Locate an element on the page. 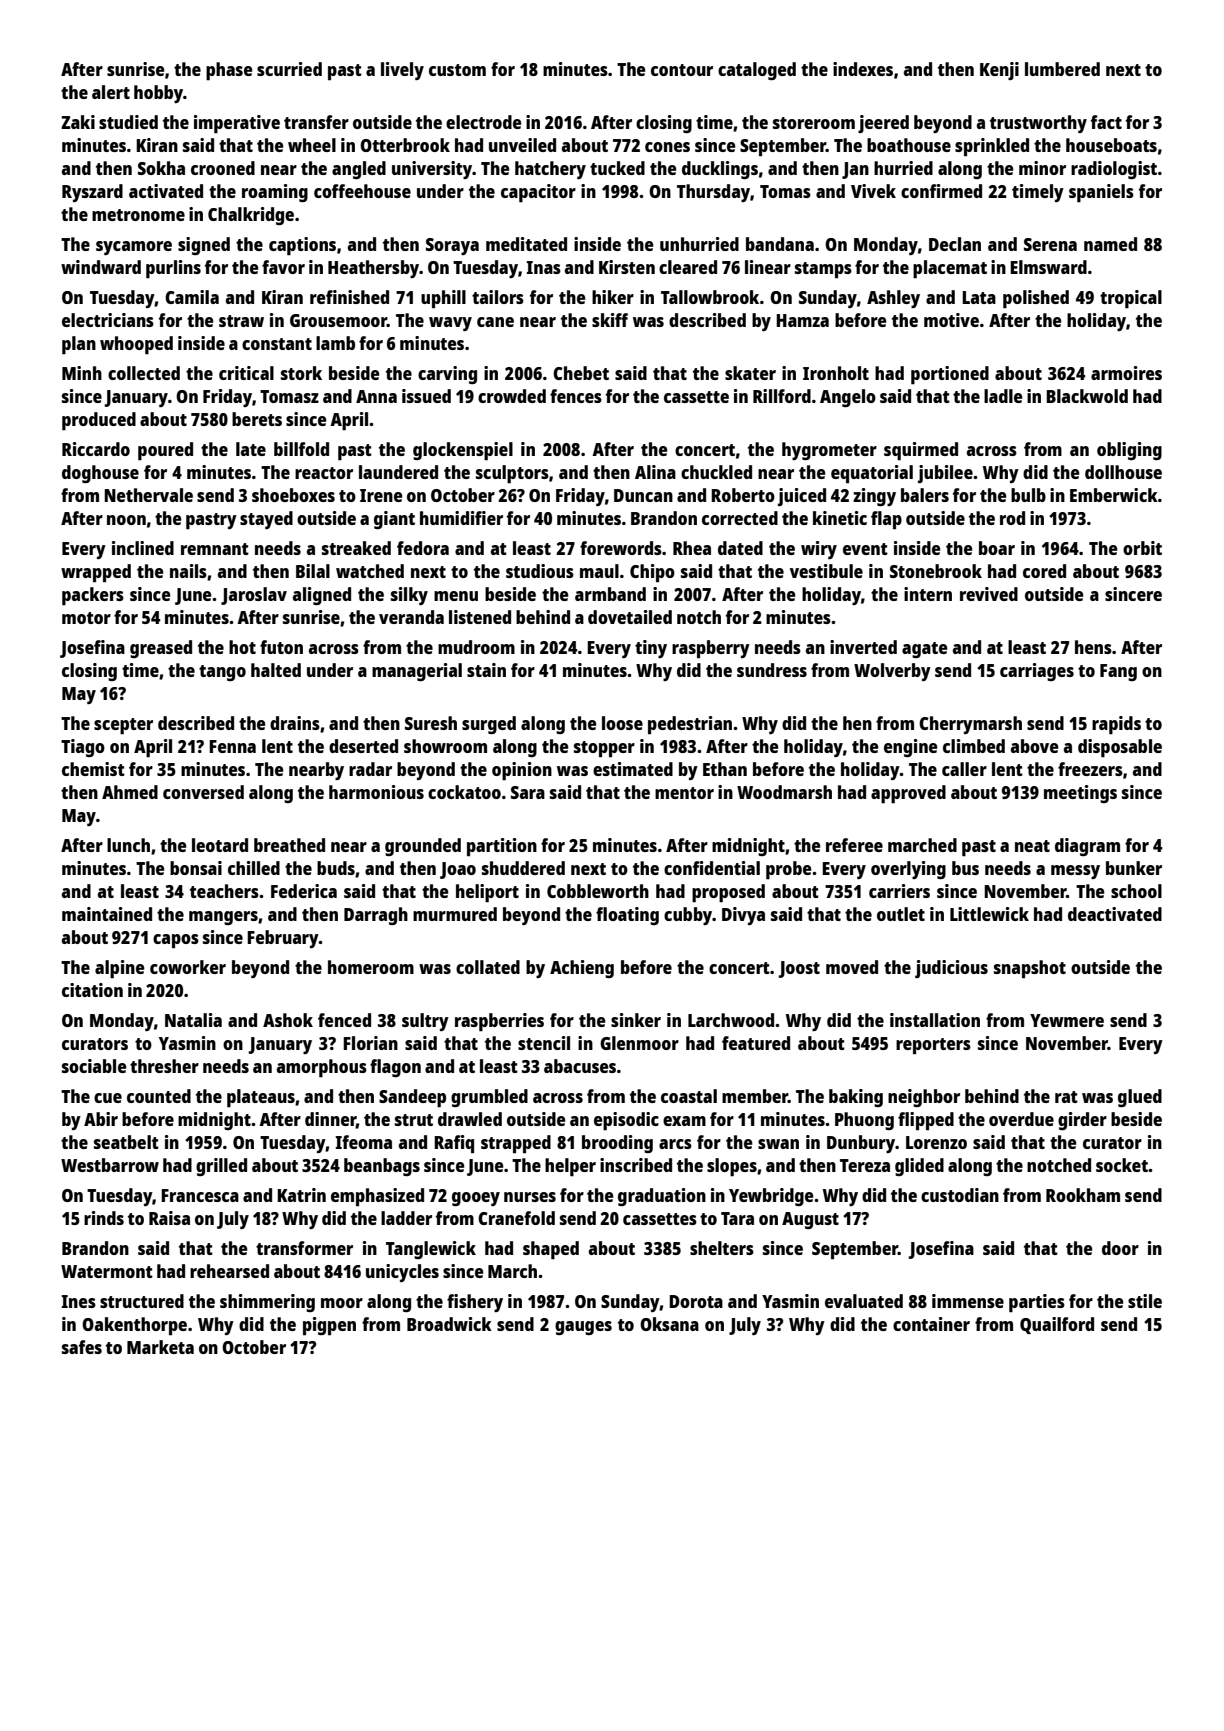 This document has width=1224, height=1731. confirmed is located at coordinates (941, 191).
